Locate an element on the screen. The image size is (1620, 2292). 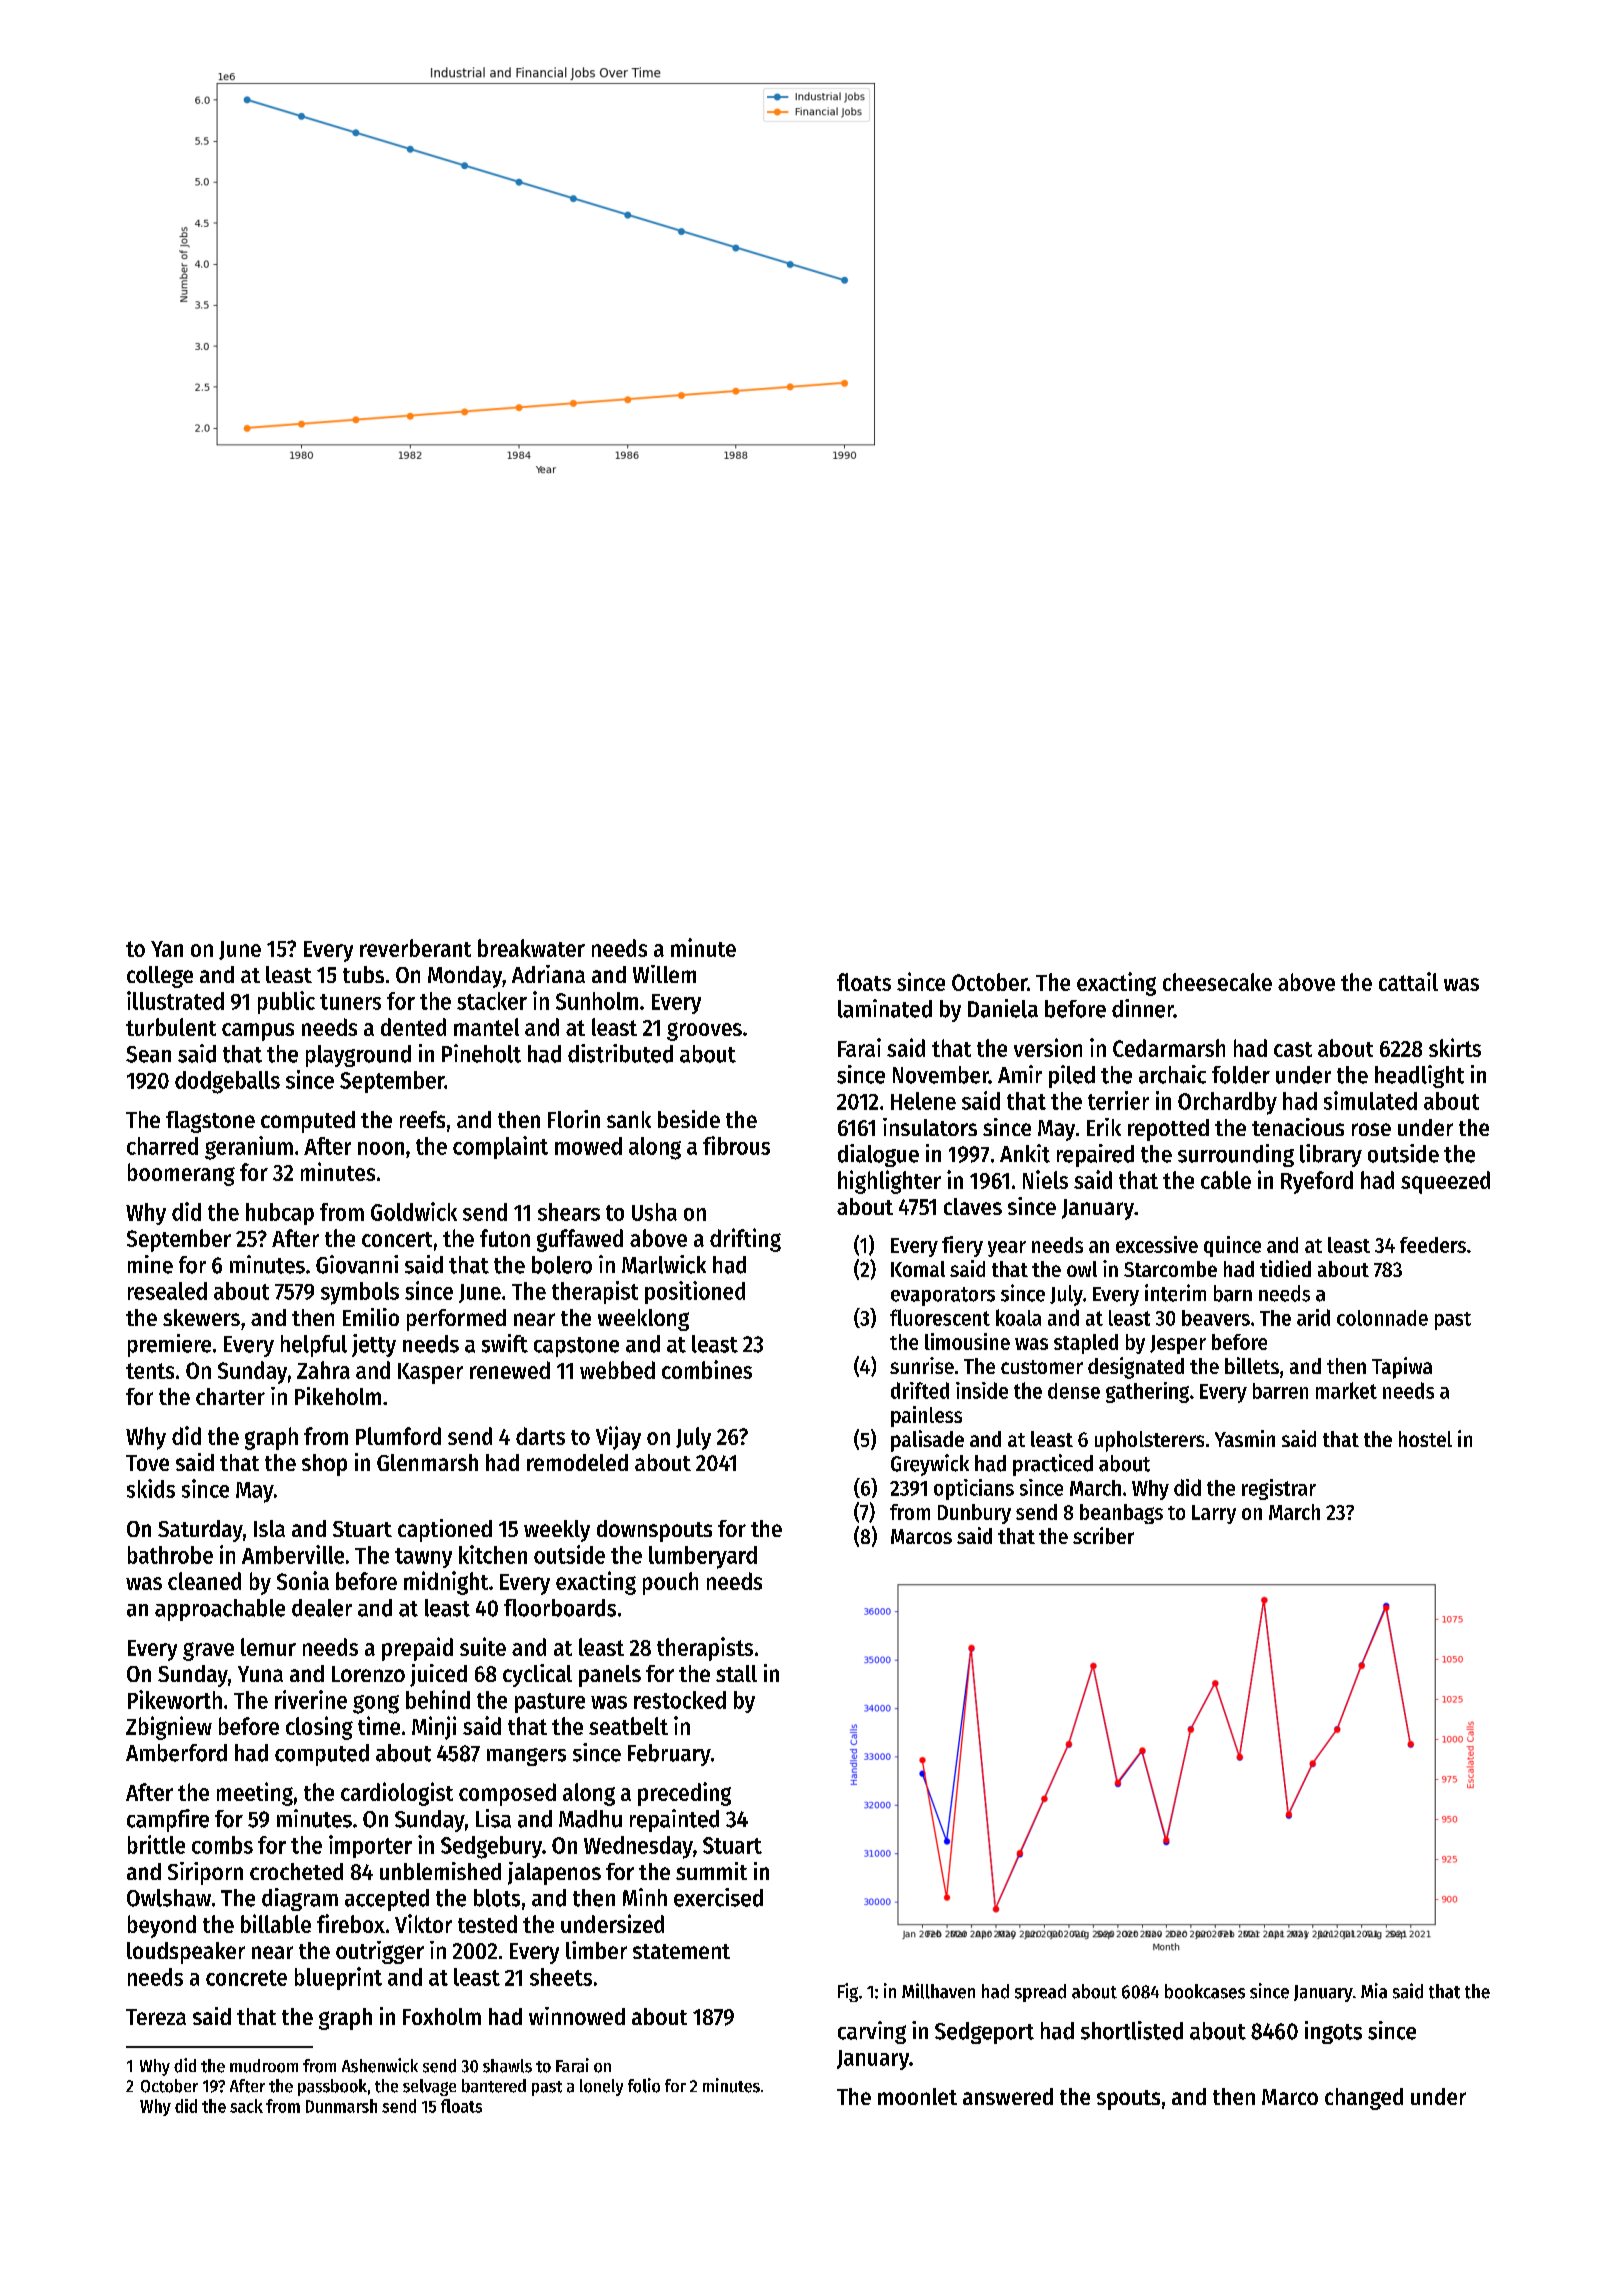
sank is located at coordinates (629, 1119).
